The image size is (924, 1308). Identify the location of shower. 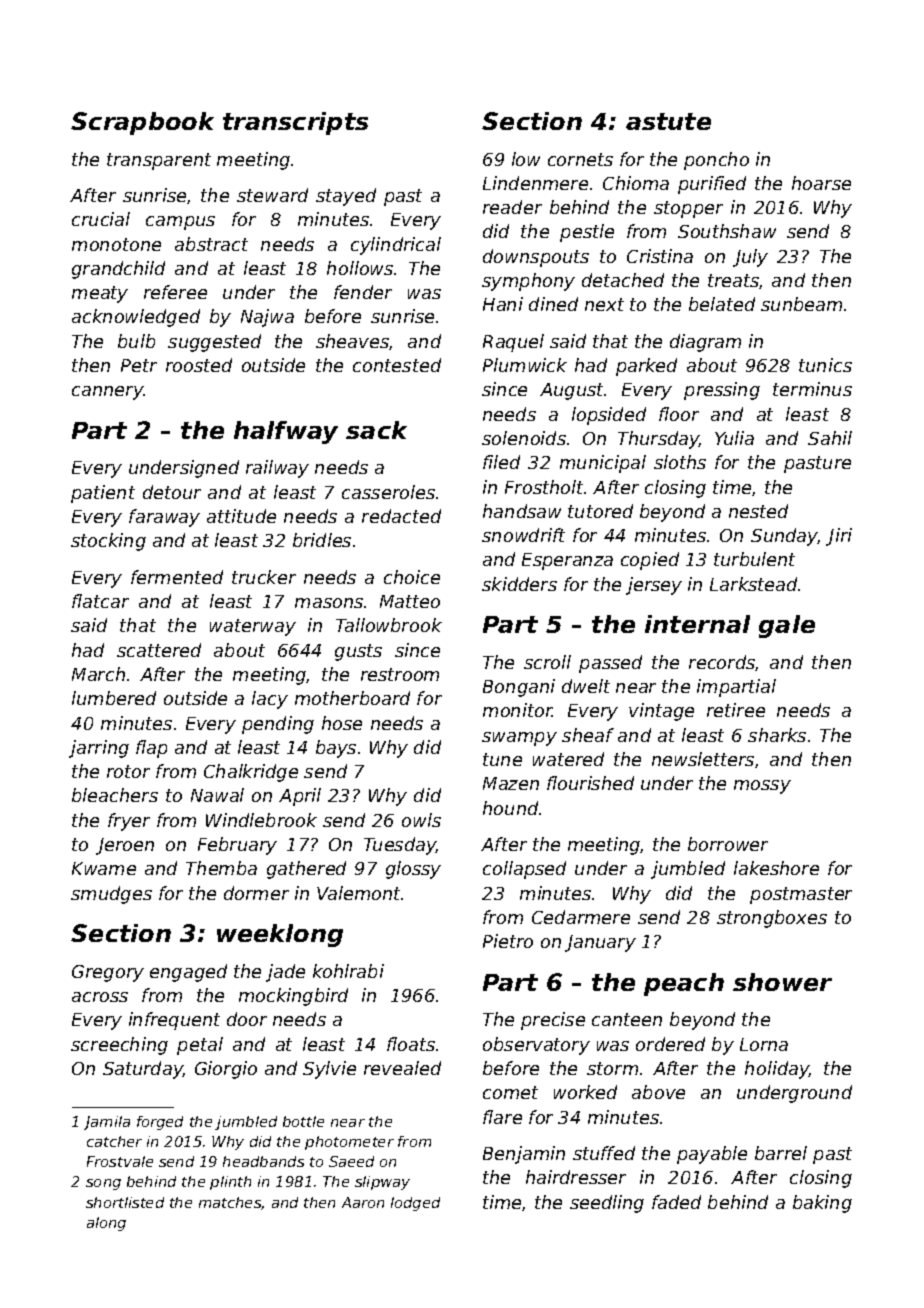
(782, 982).
